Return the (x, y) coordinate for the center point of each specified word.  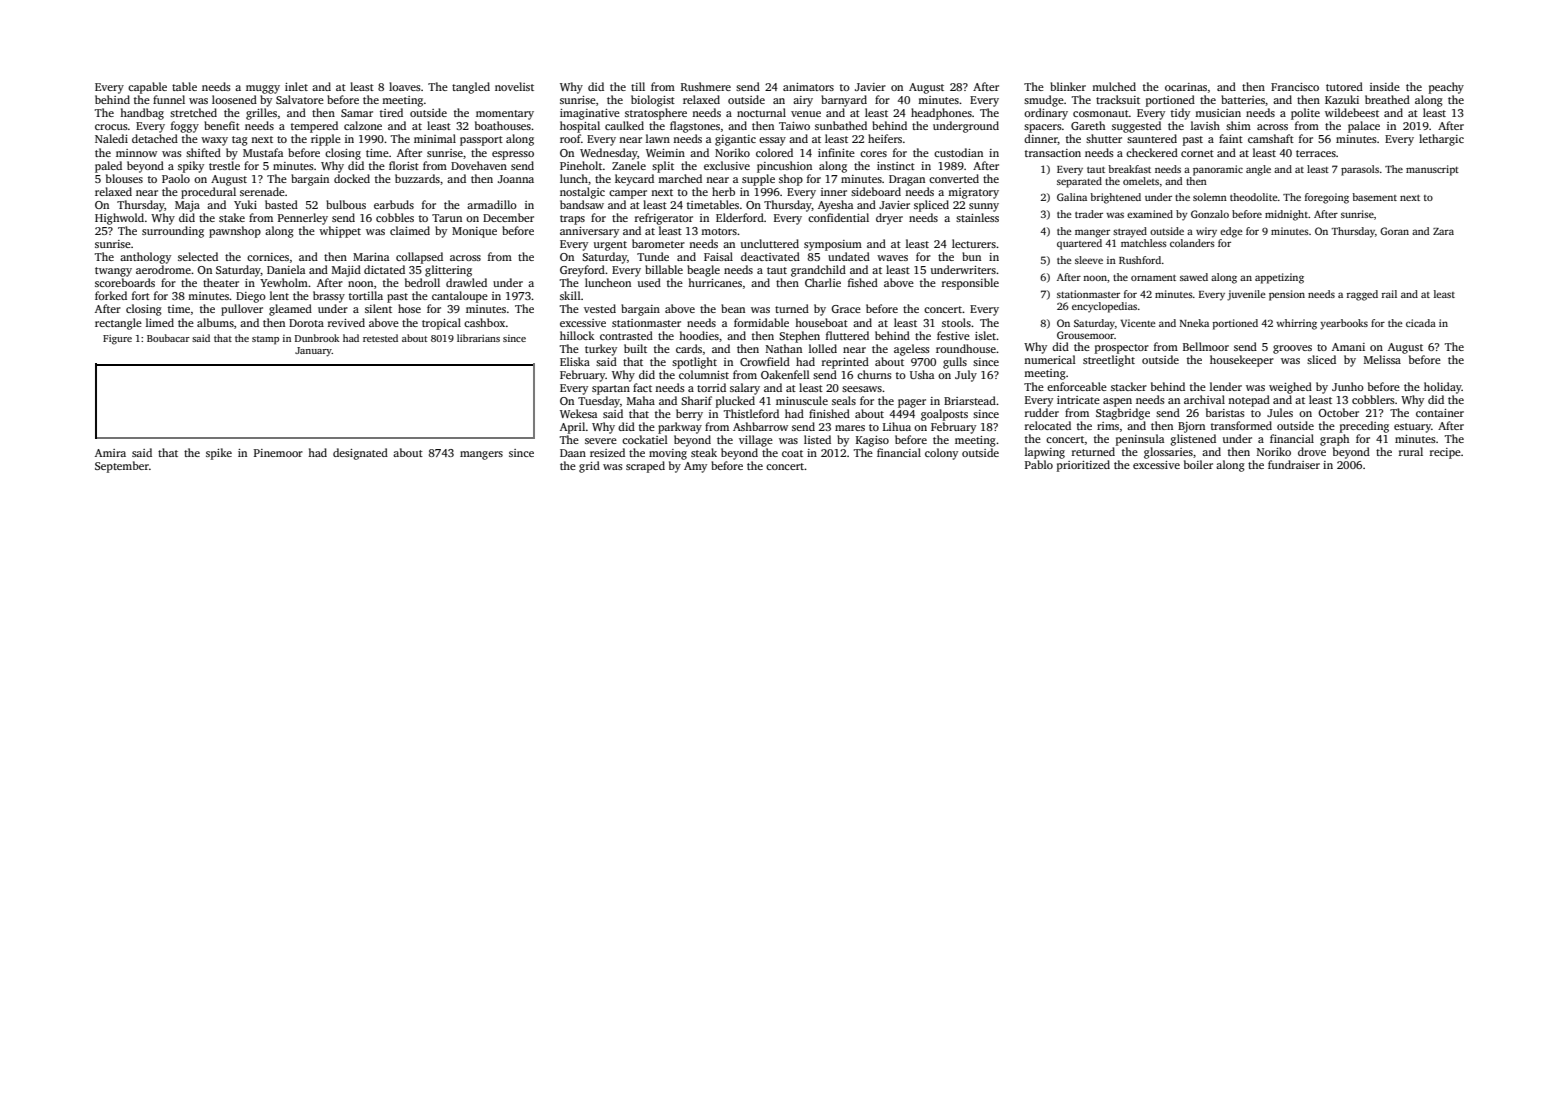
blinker (1068, 86)
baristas (1225, 412)
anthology (145, 258)
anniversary (589, 232)
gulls (955, 363)
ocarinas (1186, 87)
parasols (1360, 170)
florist (404, 165)
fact (642, 387)
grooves (1292, 349)
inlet (296, 86)
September (122, 467)
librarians (478, 338)
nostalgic (582, 193)
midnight (1286, 215)
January (313, 352)
